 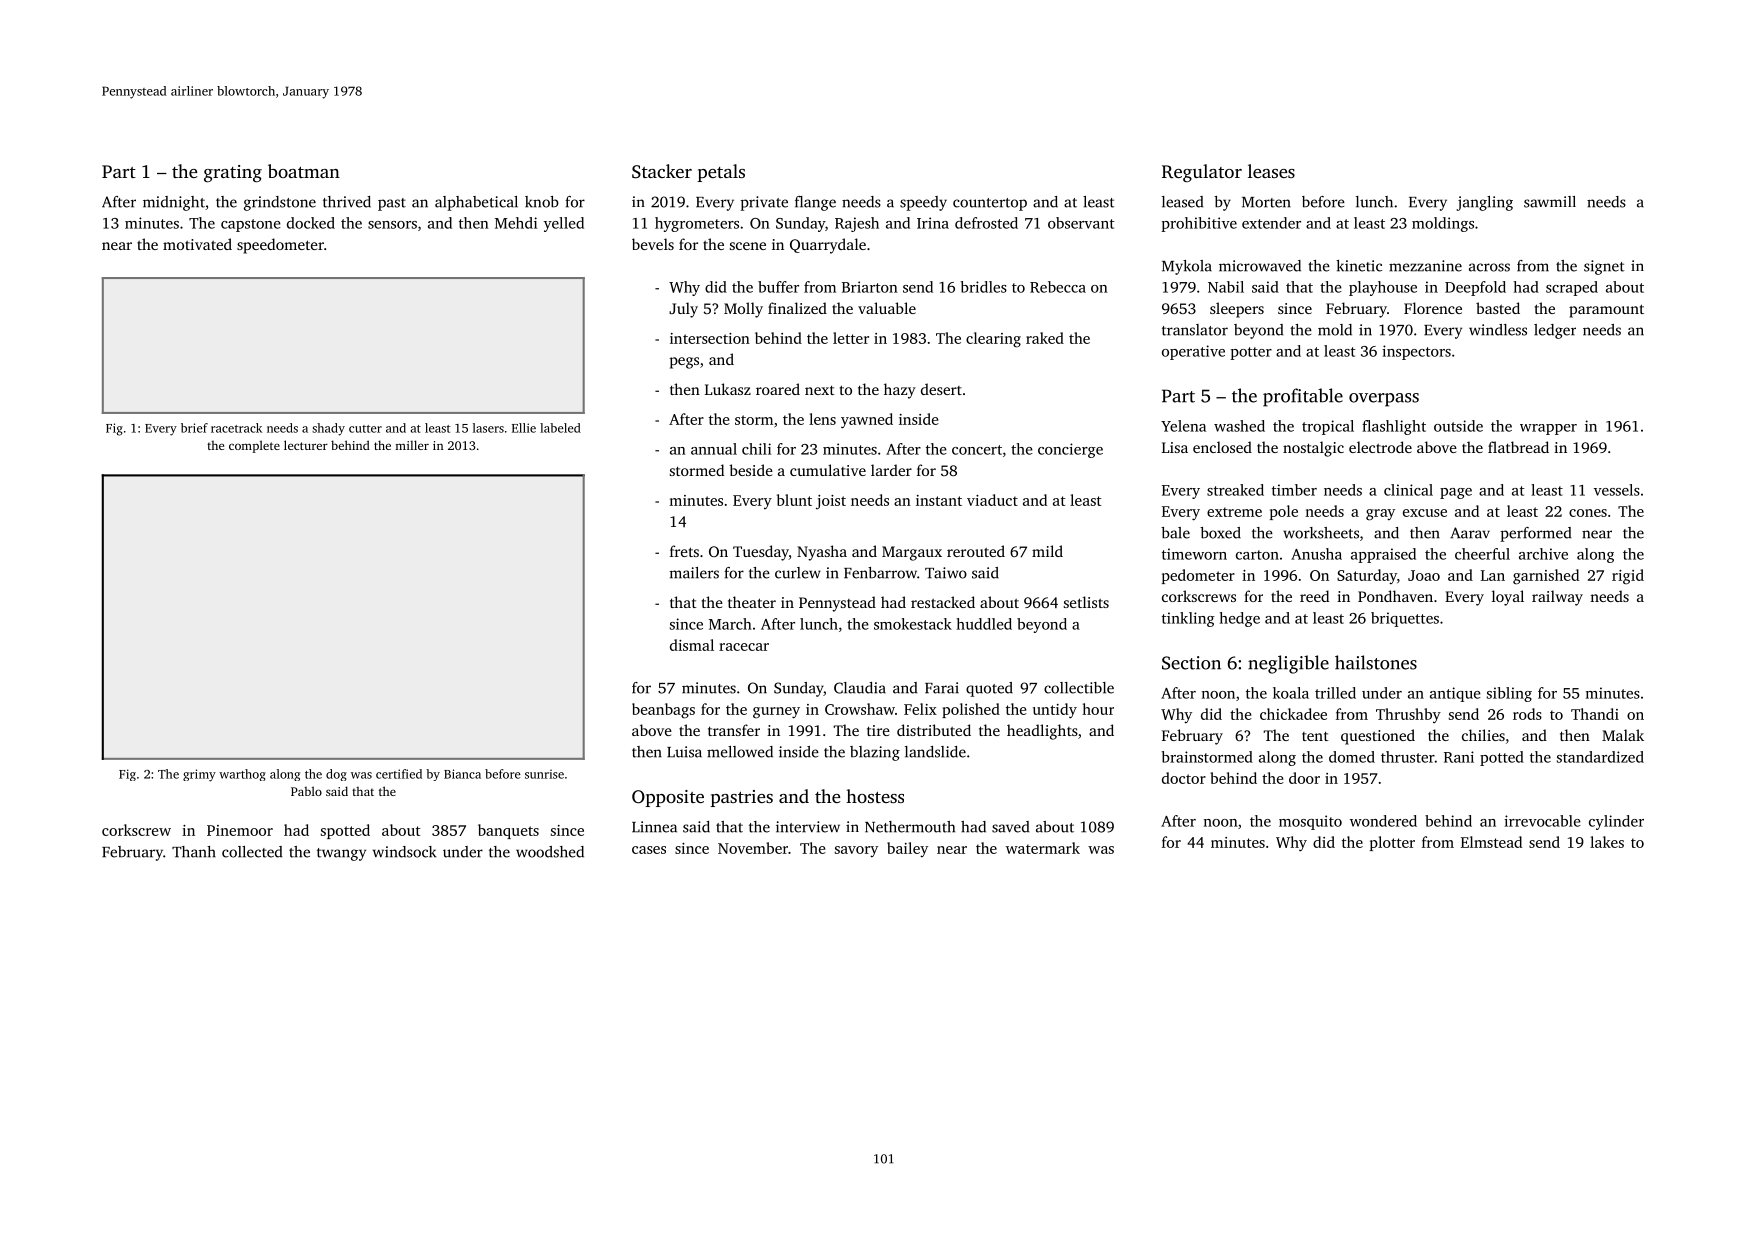 What do you see at coordinates (1081, 223) in the screenshot?
I see `observant` at bounding box center [1081, 223].
